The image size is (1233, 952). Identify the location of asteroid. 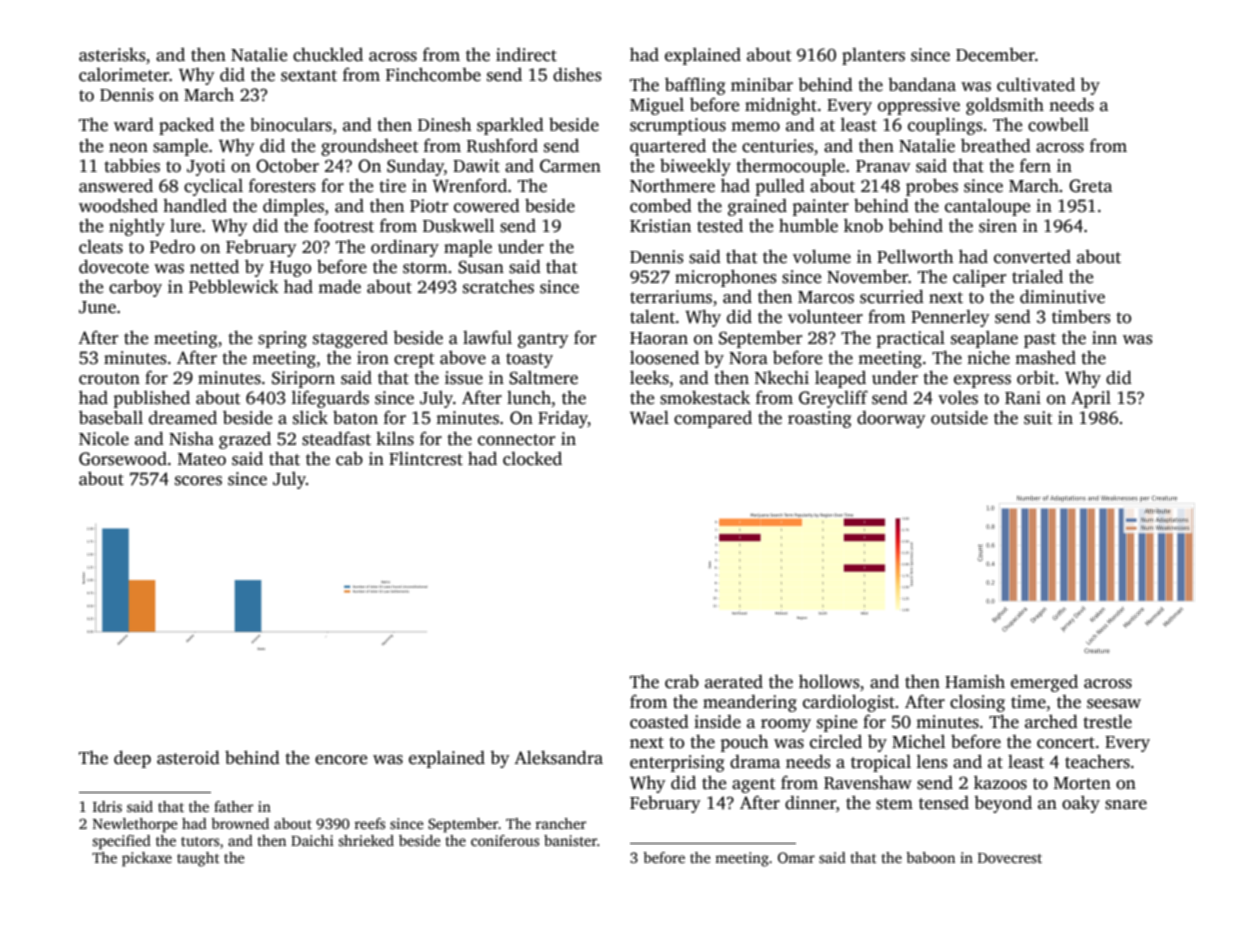
(188, 758).
